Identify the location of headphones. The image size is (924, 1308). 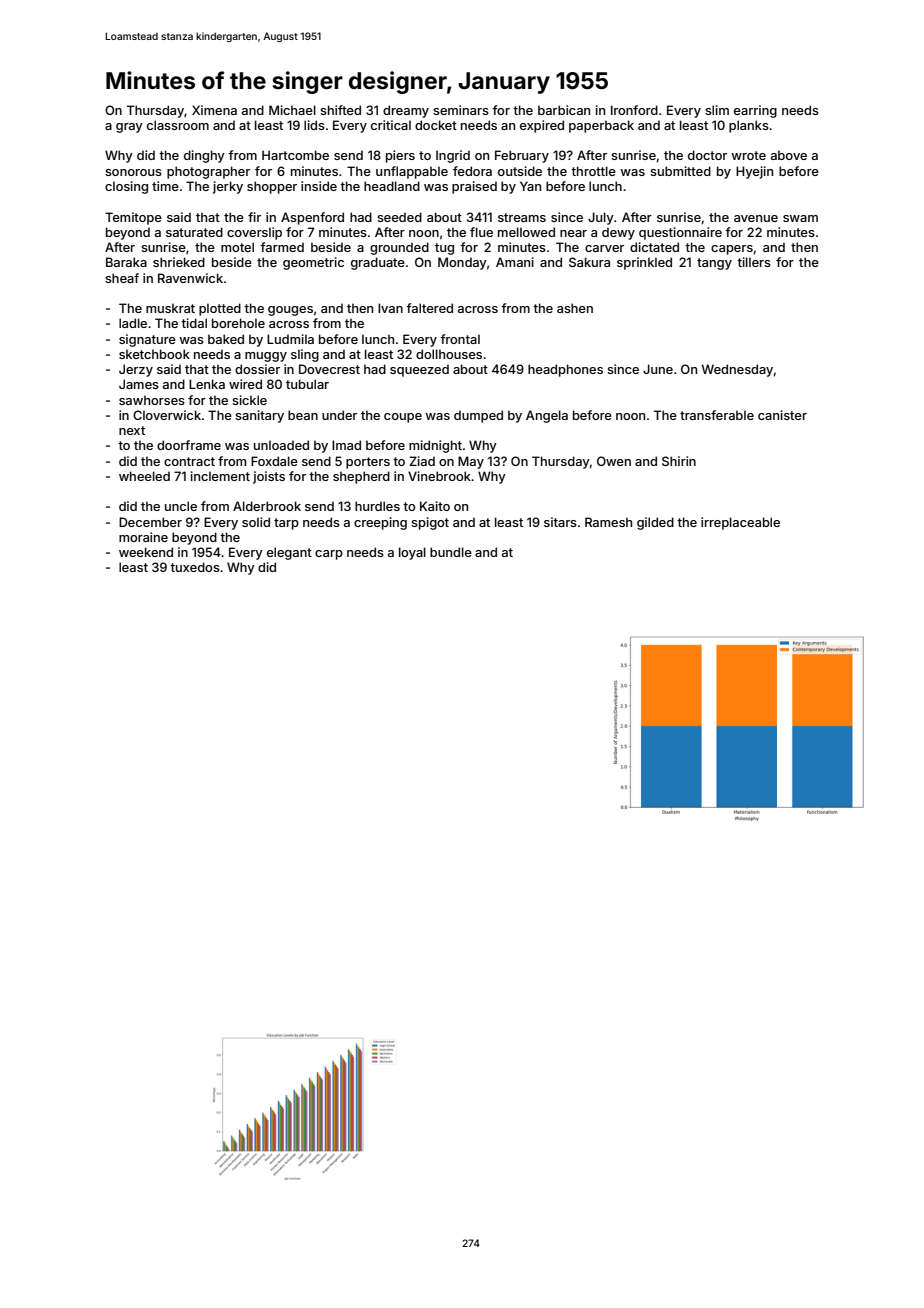
(565, 370).
